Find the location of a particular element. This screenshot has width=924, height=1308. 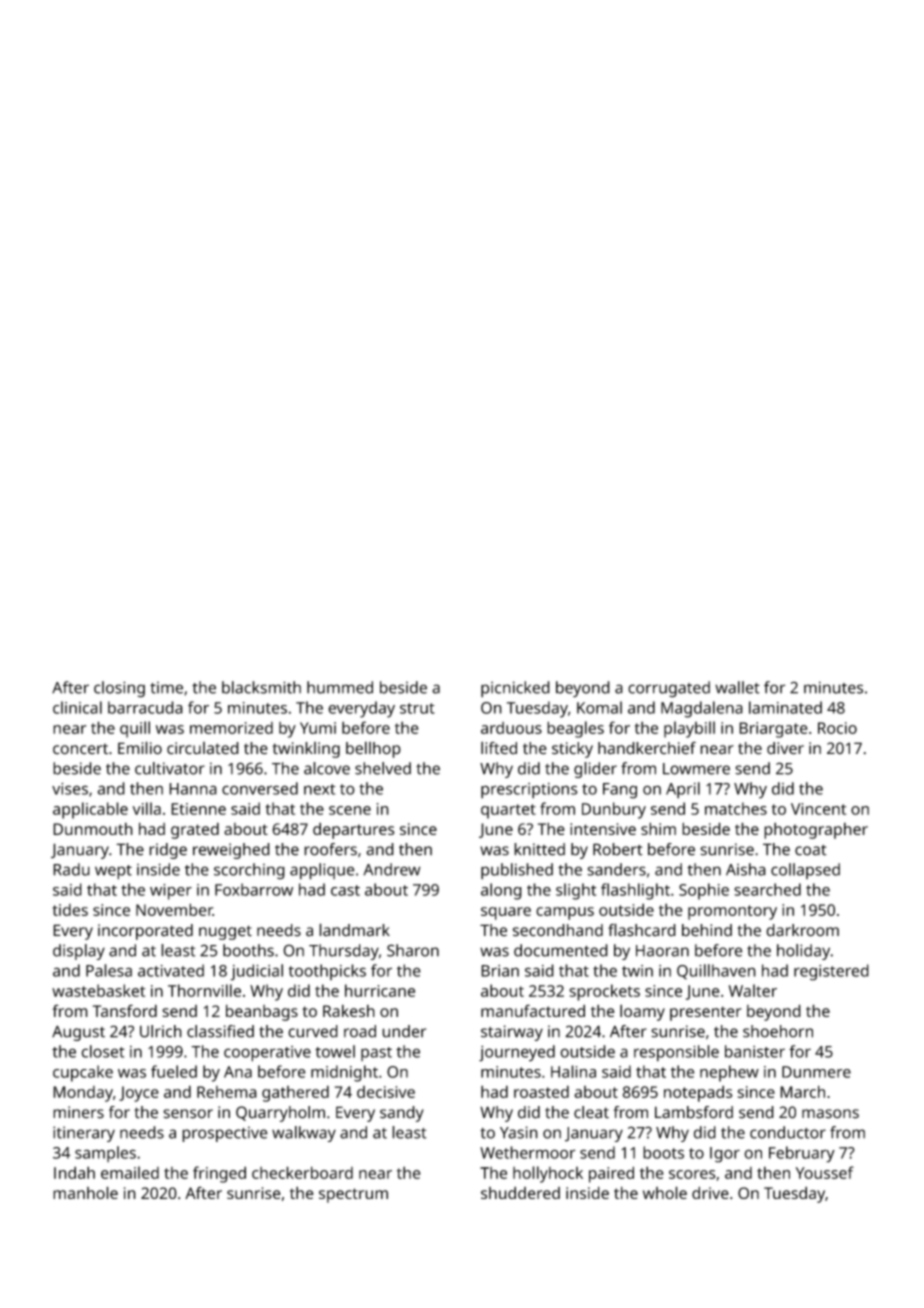

slight is located at coordinates (576, 891).
